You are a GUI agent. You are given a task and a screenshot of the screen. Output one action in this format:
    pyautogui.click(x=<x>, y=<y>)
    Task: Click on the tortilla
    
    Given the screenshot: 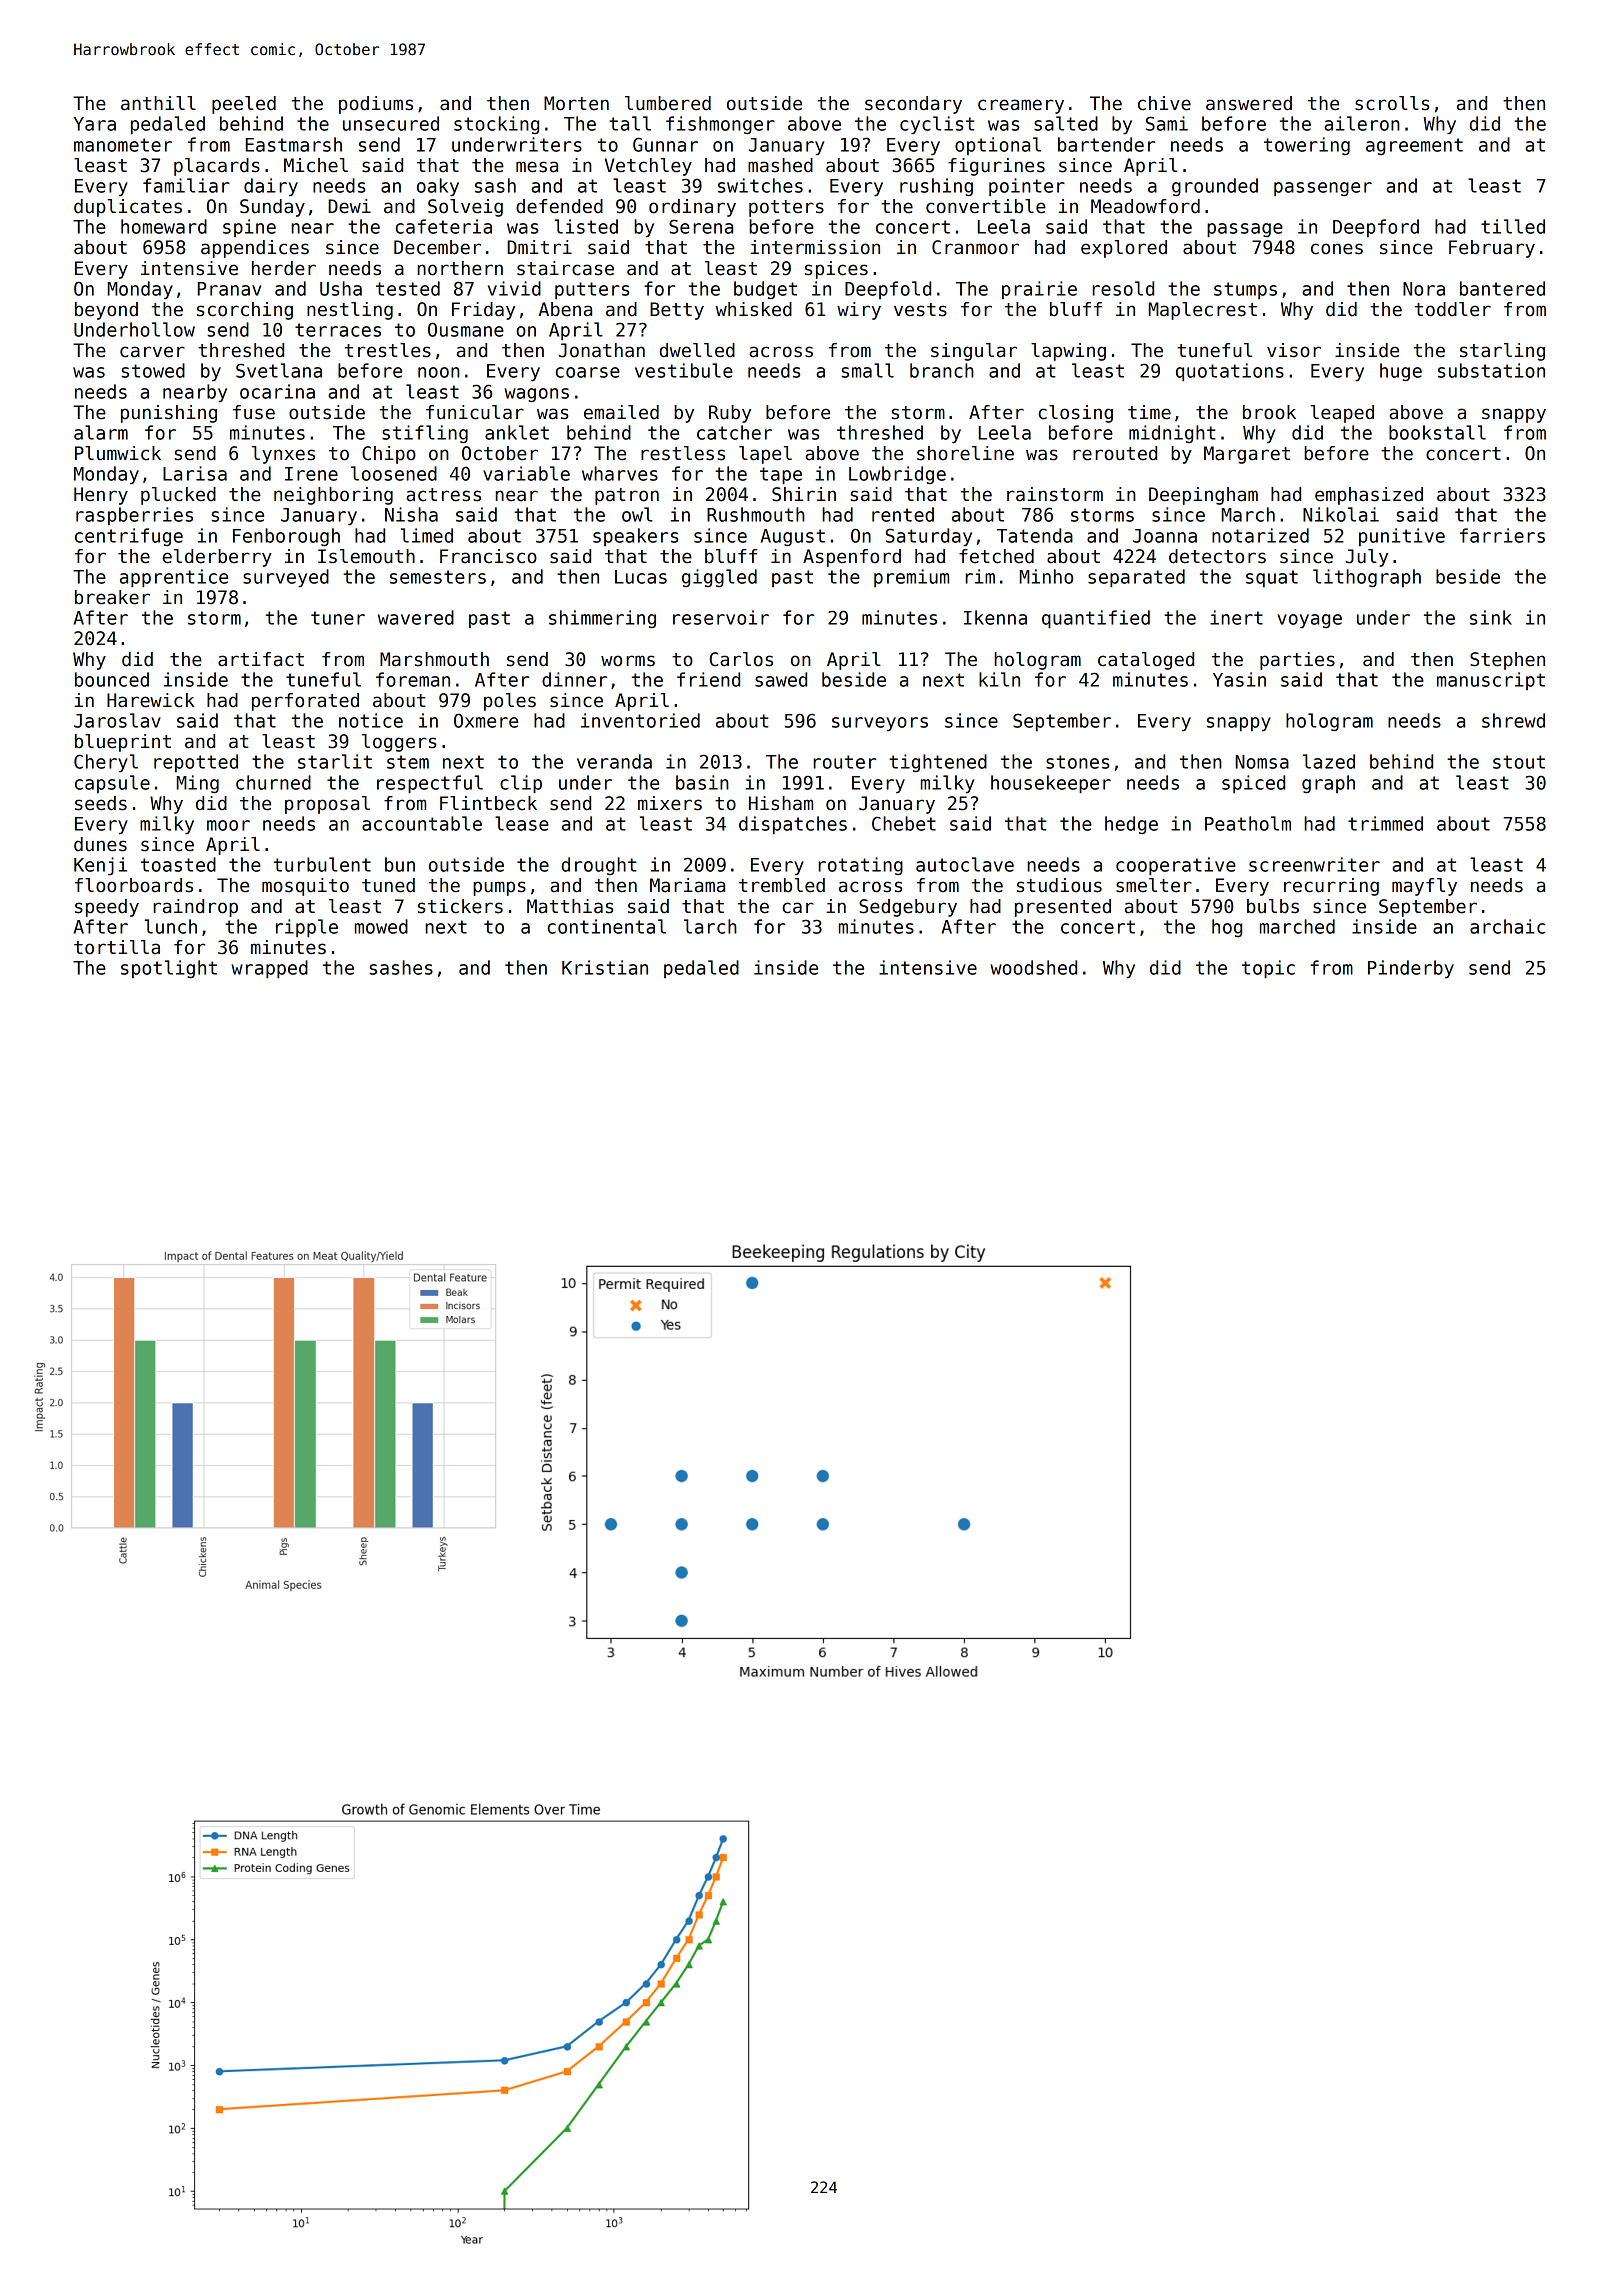 What is the action you would take?
    pyautogui.click(x=117, y=947)
